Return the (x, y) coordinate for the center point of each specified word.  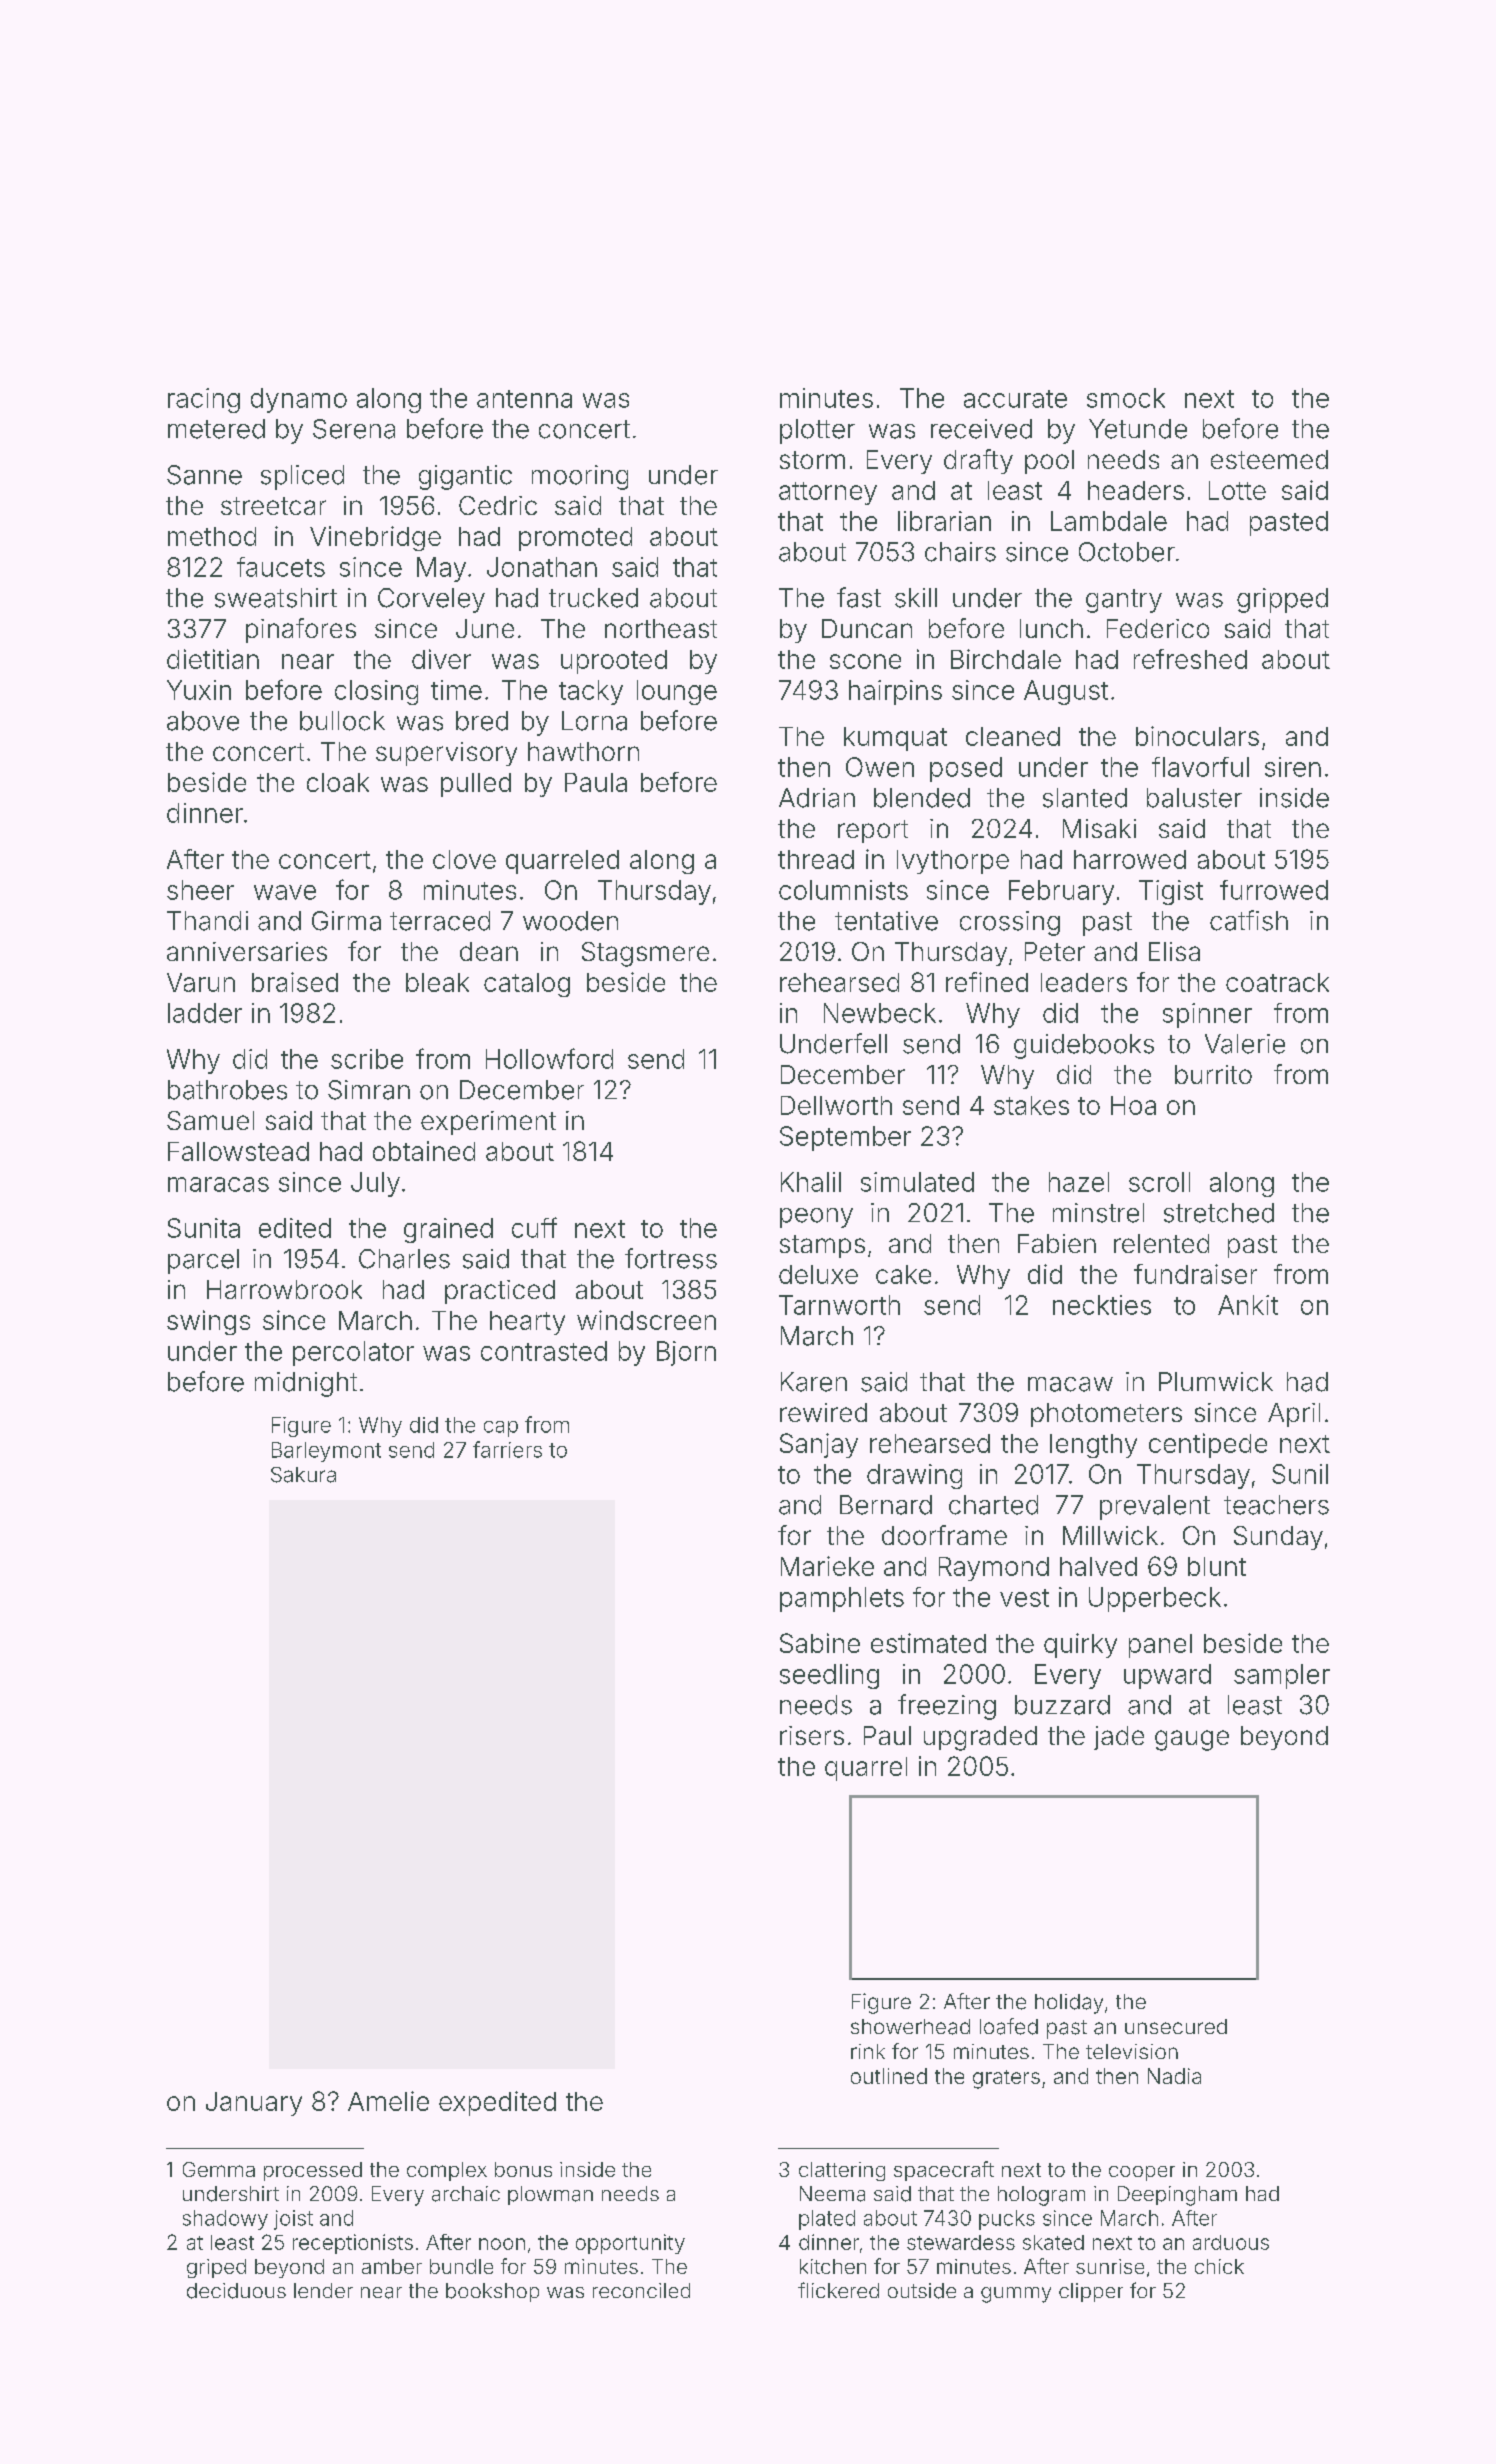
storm (812, 460)
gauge (1192, 1740)
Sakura (303, 1475)
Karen (814, 1382)
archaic (466, 2194)
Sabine (820, 1643)
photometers (1106, 1415)
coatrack (1277, 982)
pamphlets (842, 1599)
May (441, 569)
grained (448, 1230)
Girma (346, 921)
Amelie (388, 2101)
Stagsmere (645, 954)
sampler (1282, 1676)
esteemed (1269, 459)
